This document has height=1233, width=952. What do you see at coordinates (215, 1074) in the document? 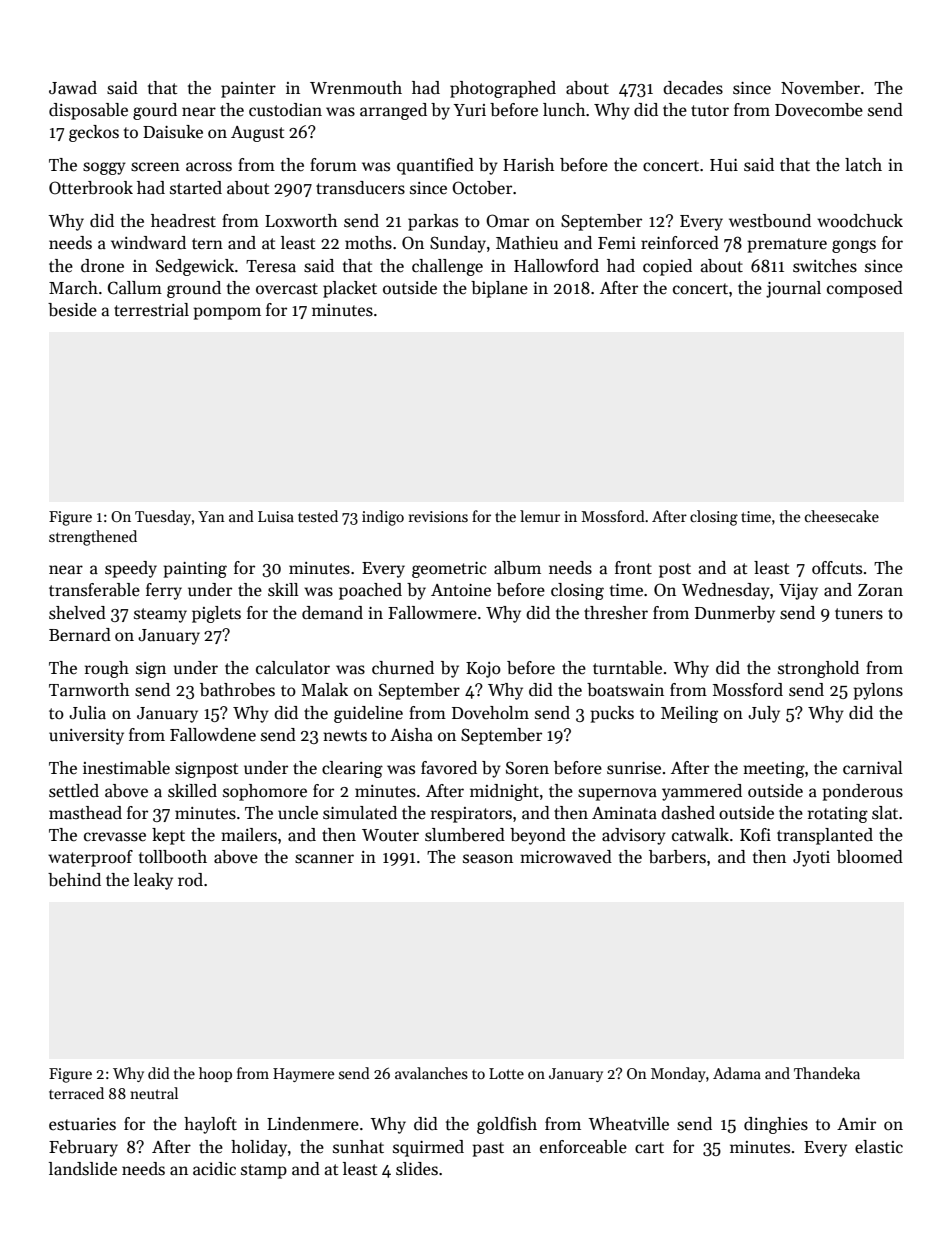
I see `hoop` at bounding box center [215, 1074].
